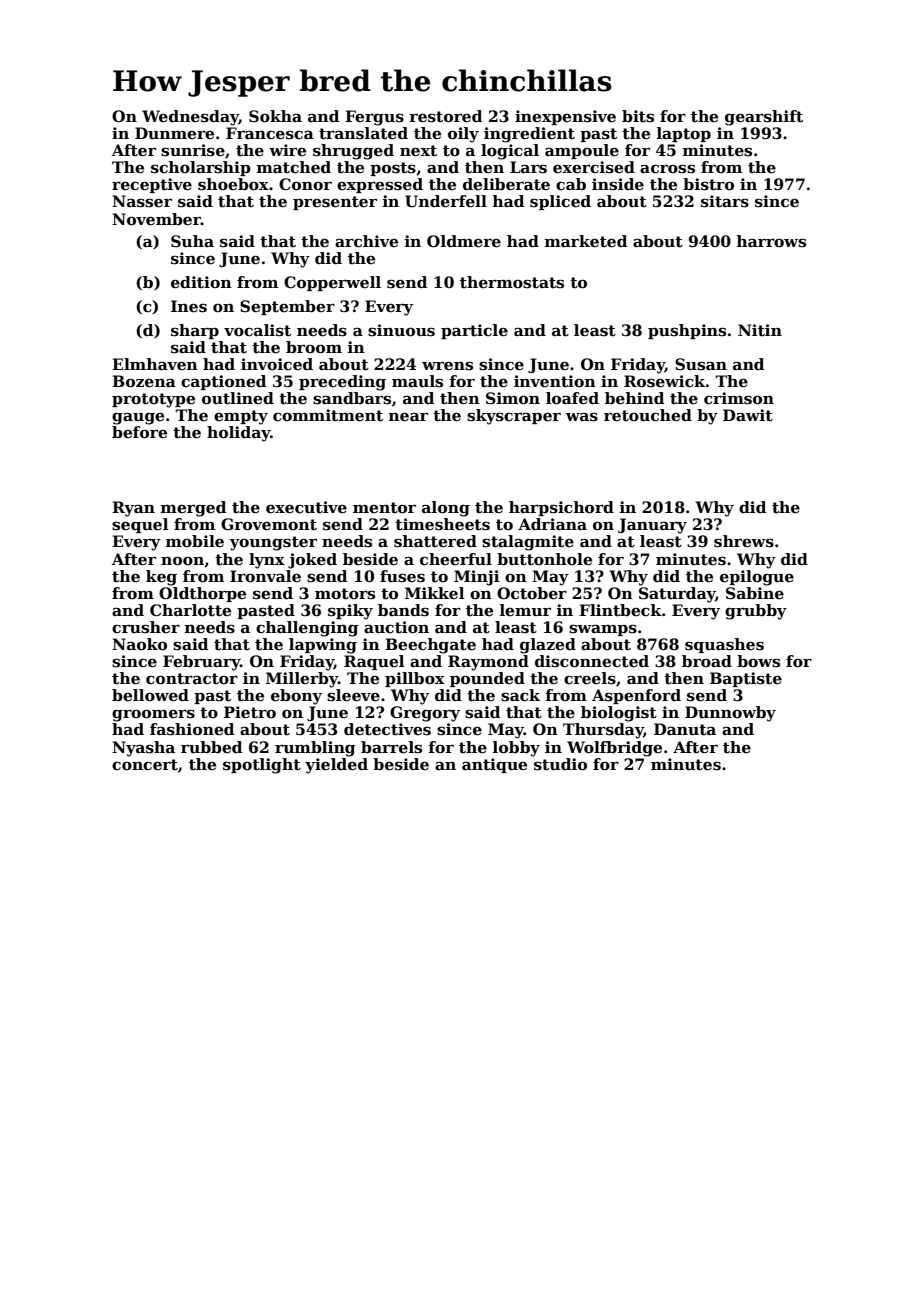  I want to click on gearshift, so click(764, 118).
